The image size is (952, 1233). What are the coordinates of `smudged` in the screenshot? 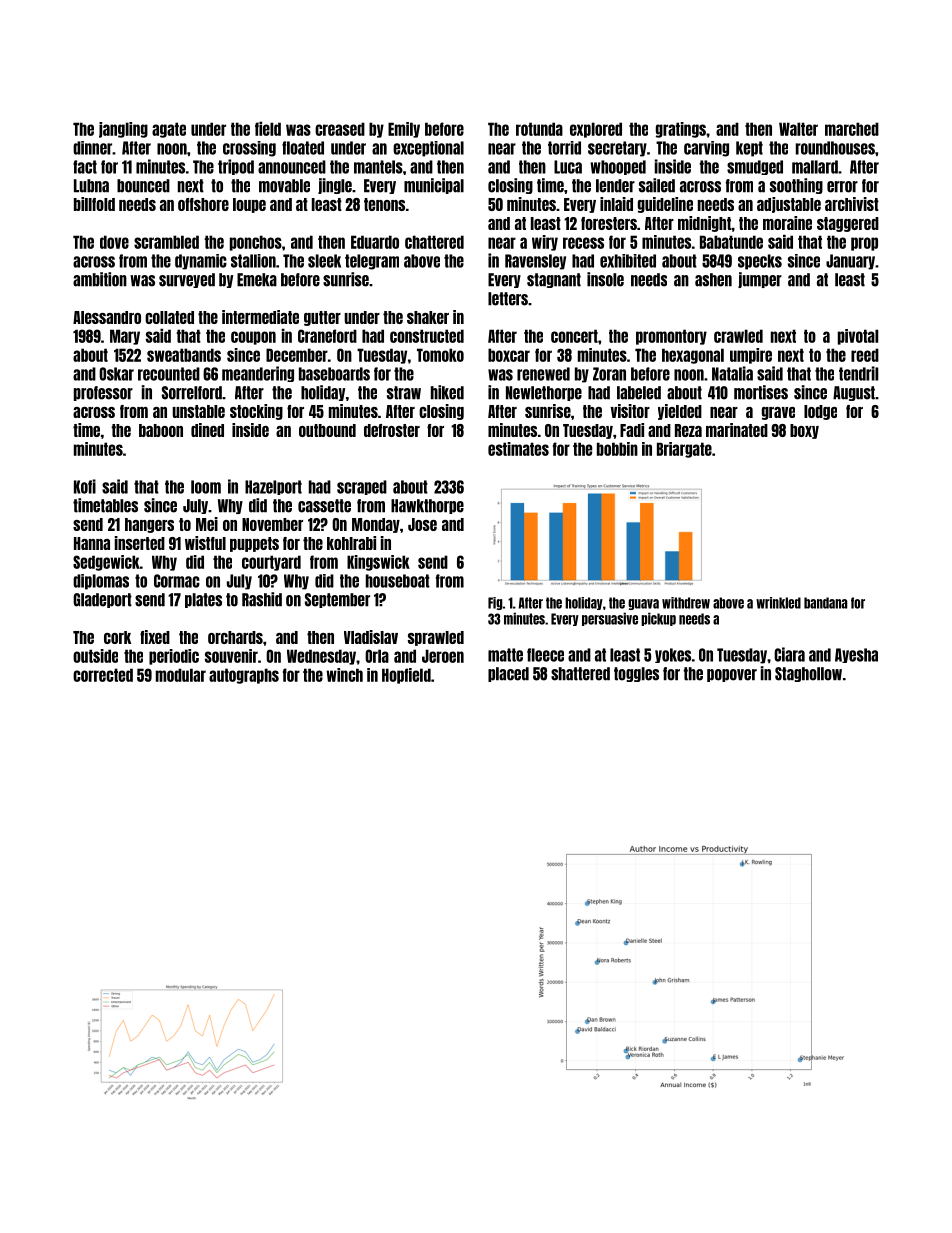 It's located at (755, 167).
